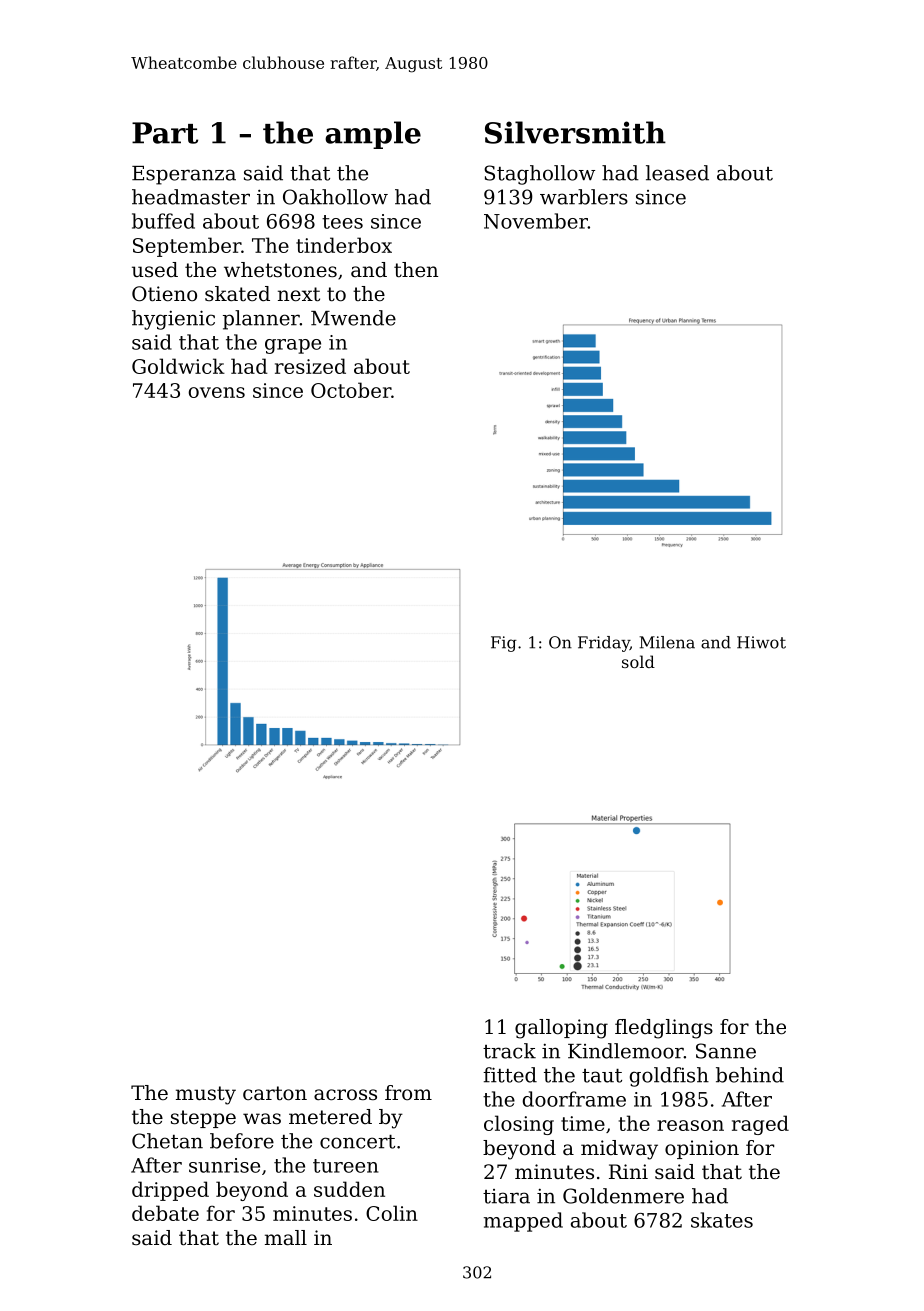  Describe the element at coordinates (275, 1093) in the screenshot. I see `carton` at that location.
